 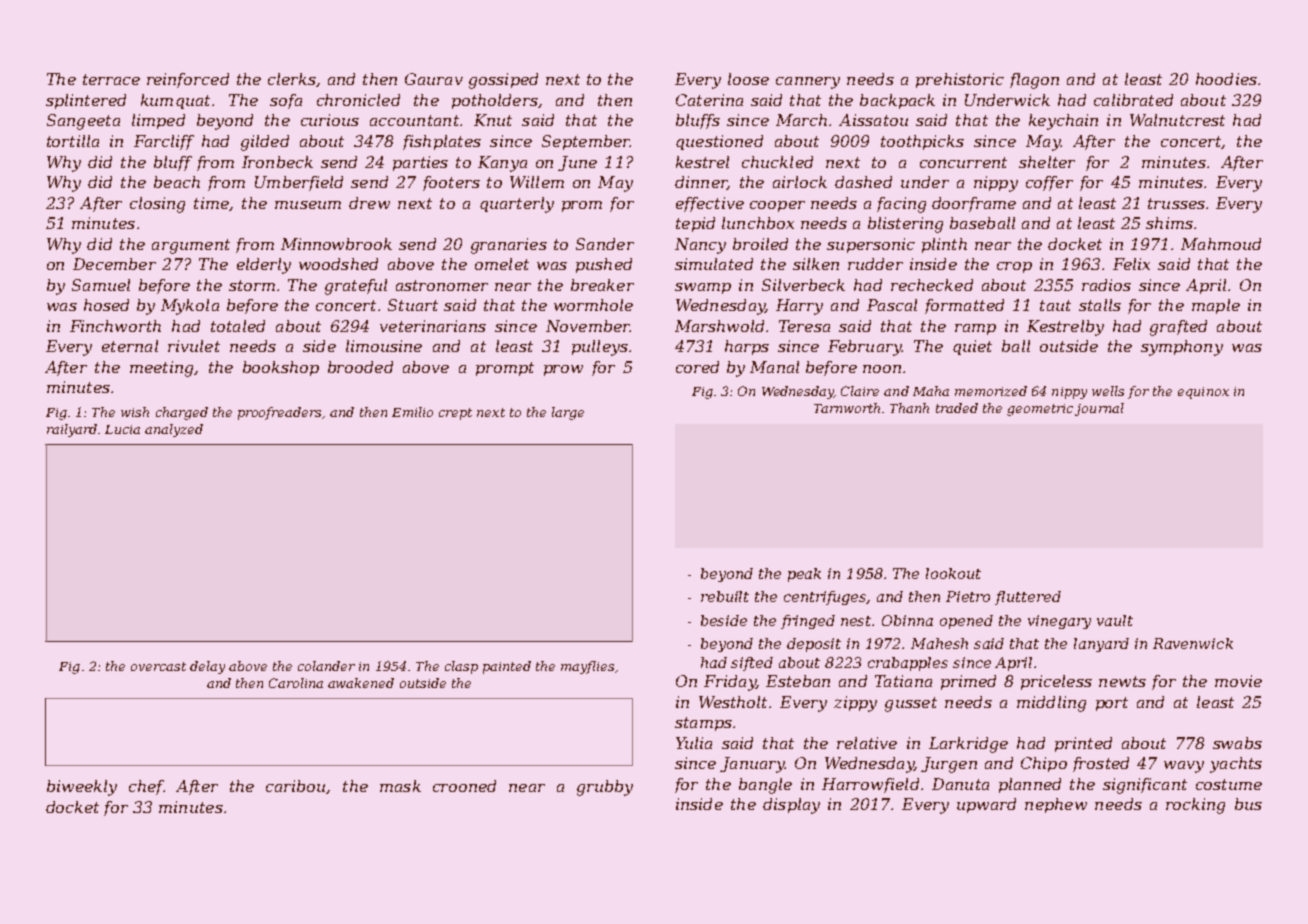 I want to click on Marshwold, so click(x=719, y=326).
